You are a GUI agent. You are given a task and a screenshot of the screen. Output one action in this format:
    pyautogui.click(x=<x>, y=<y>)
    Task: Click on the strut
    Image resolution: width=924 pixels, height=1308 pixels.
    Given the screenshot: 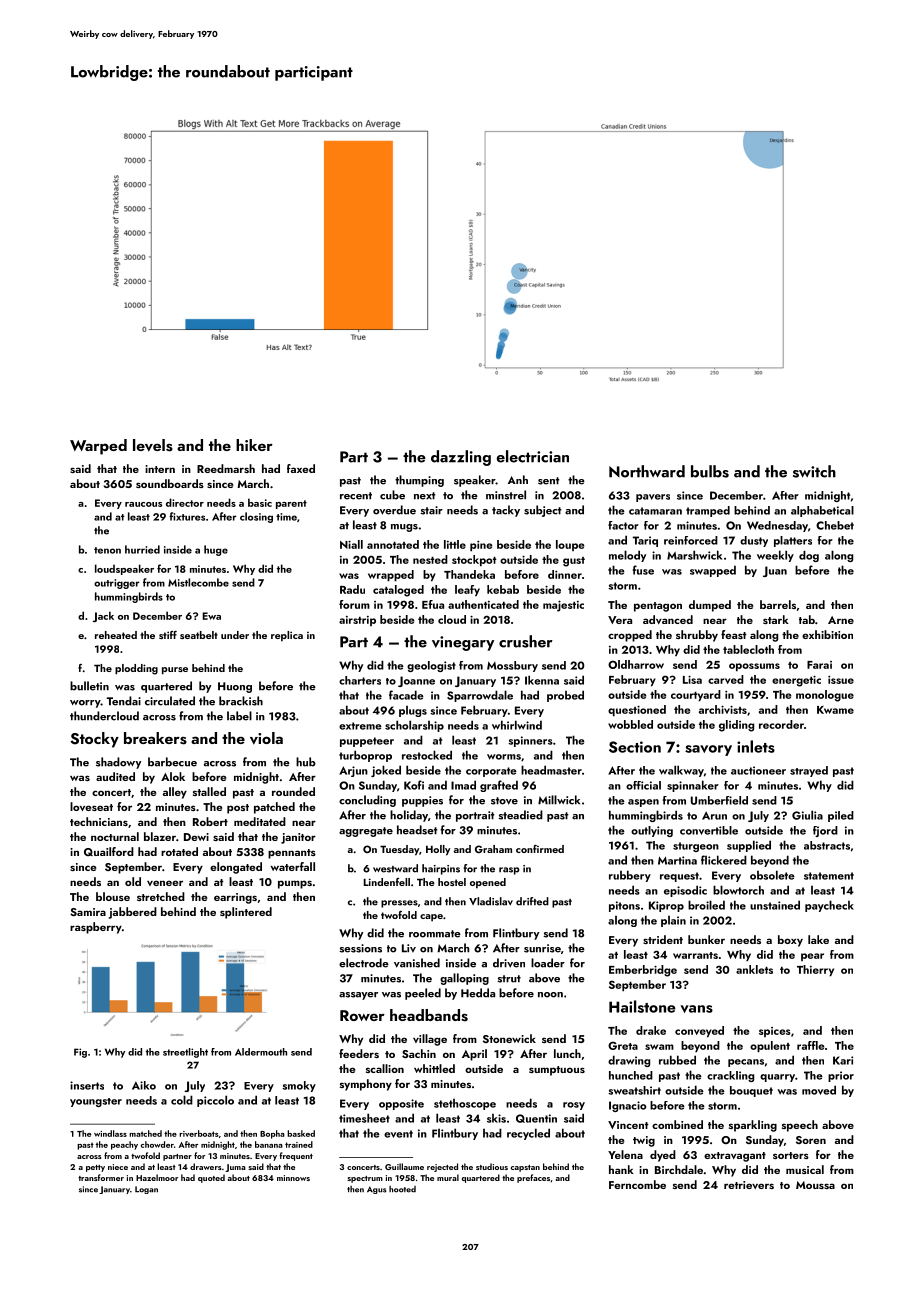 What is the action you would take?
    pyautogui.click(x=509, y=979)
